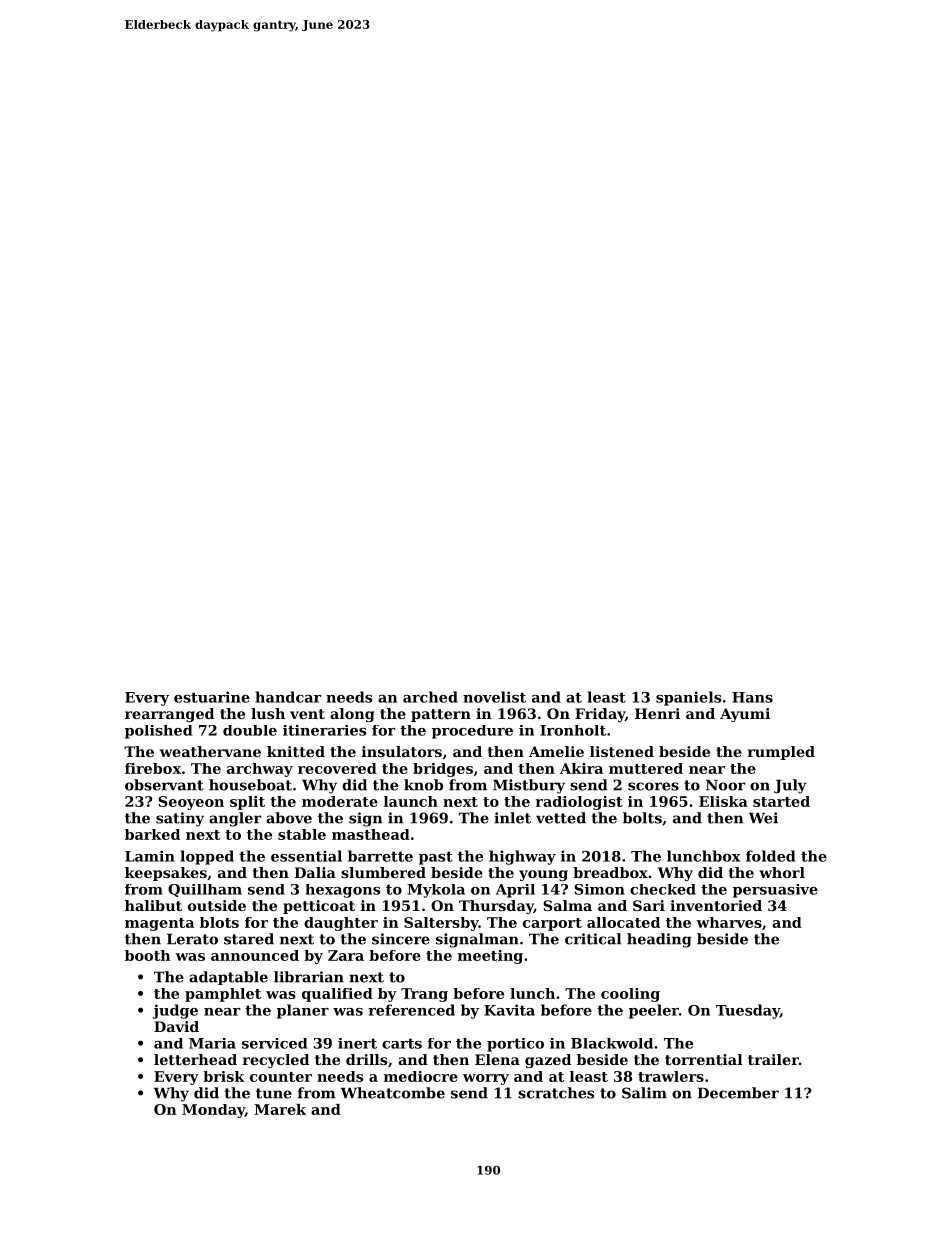  I want to click on Wei, so click(763, 818).
